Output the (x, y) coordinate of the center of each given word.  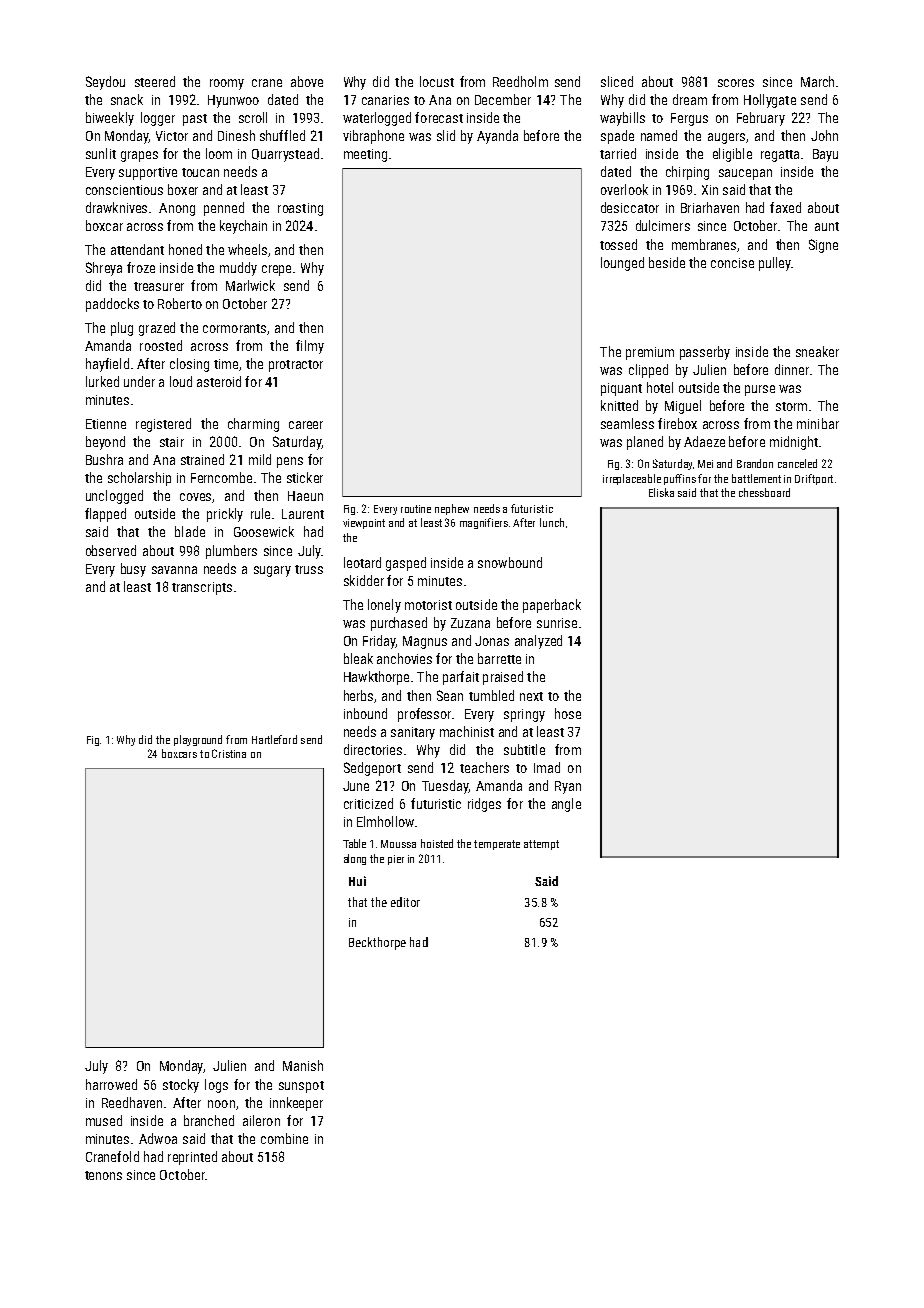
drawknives (116, 207)
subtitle (524, 749)
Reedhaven (132, 1102)
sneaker (817, 351)
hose (568, 713)
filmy (310, 347)
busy (133, 570)
